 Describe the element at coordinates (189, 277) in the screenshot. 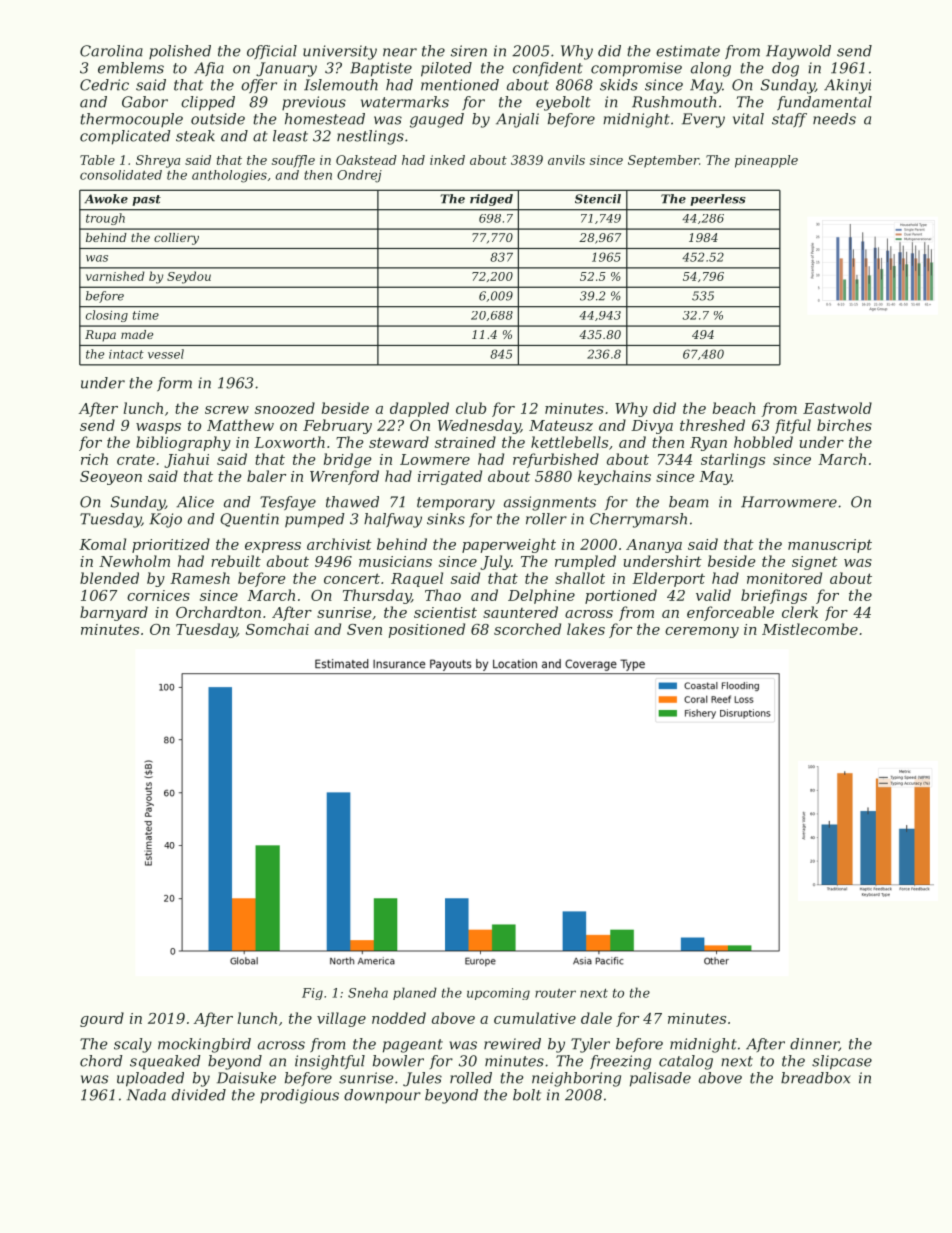

I see `Seydou` at that location.
